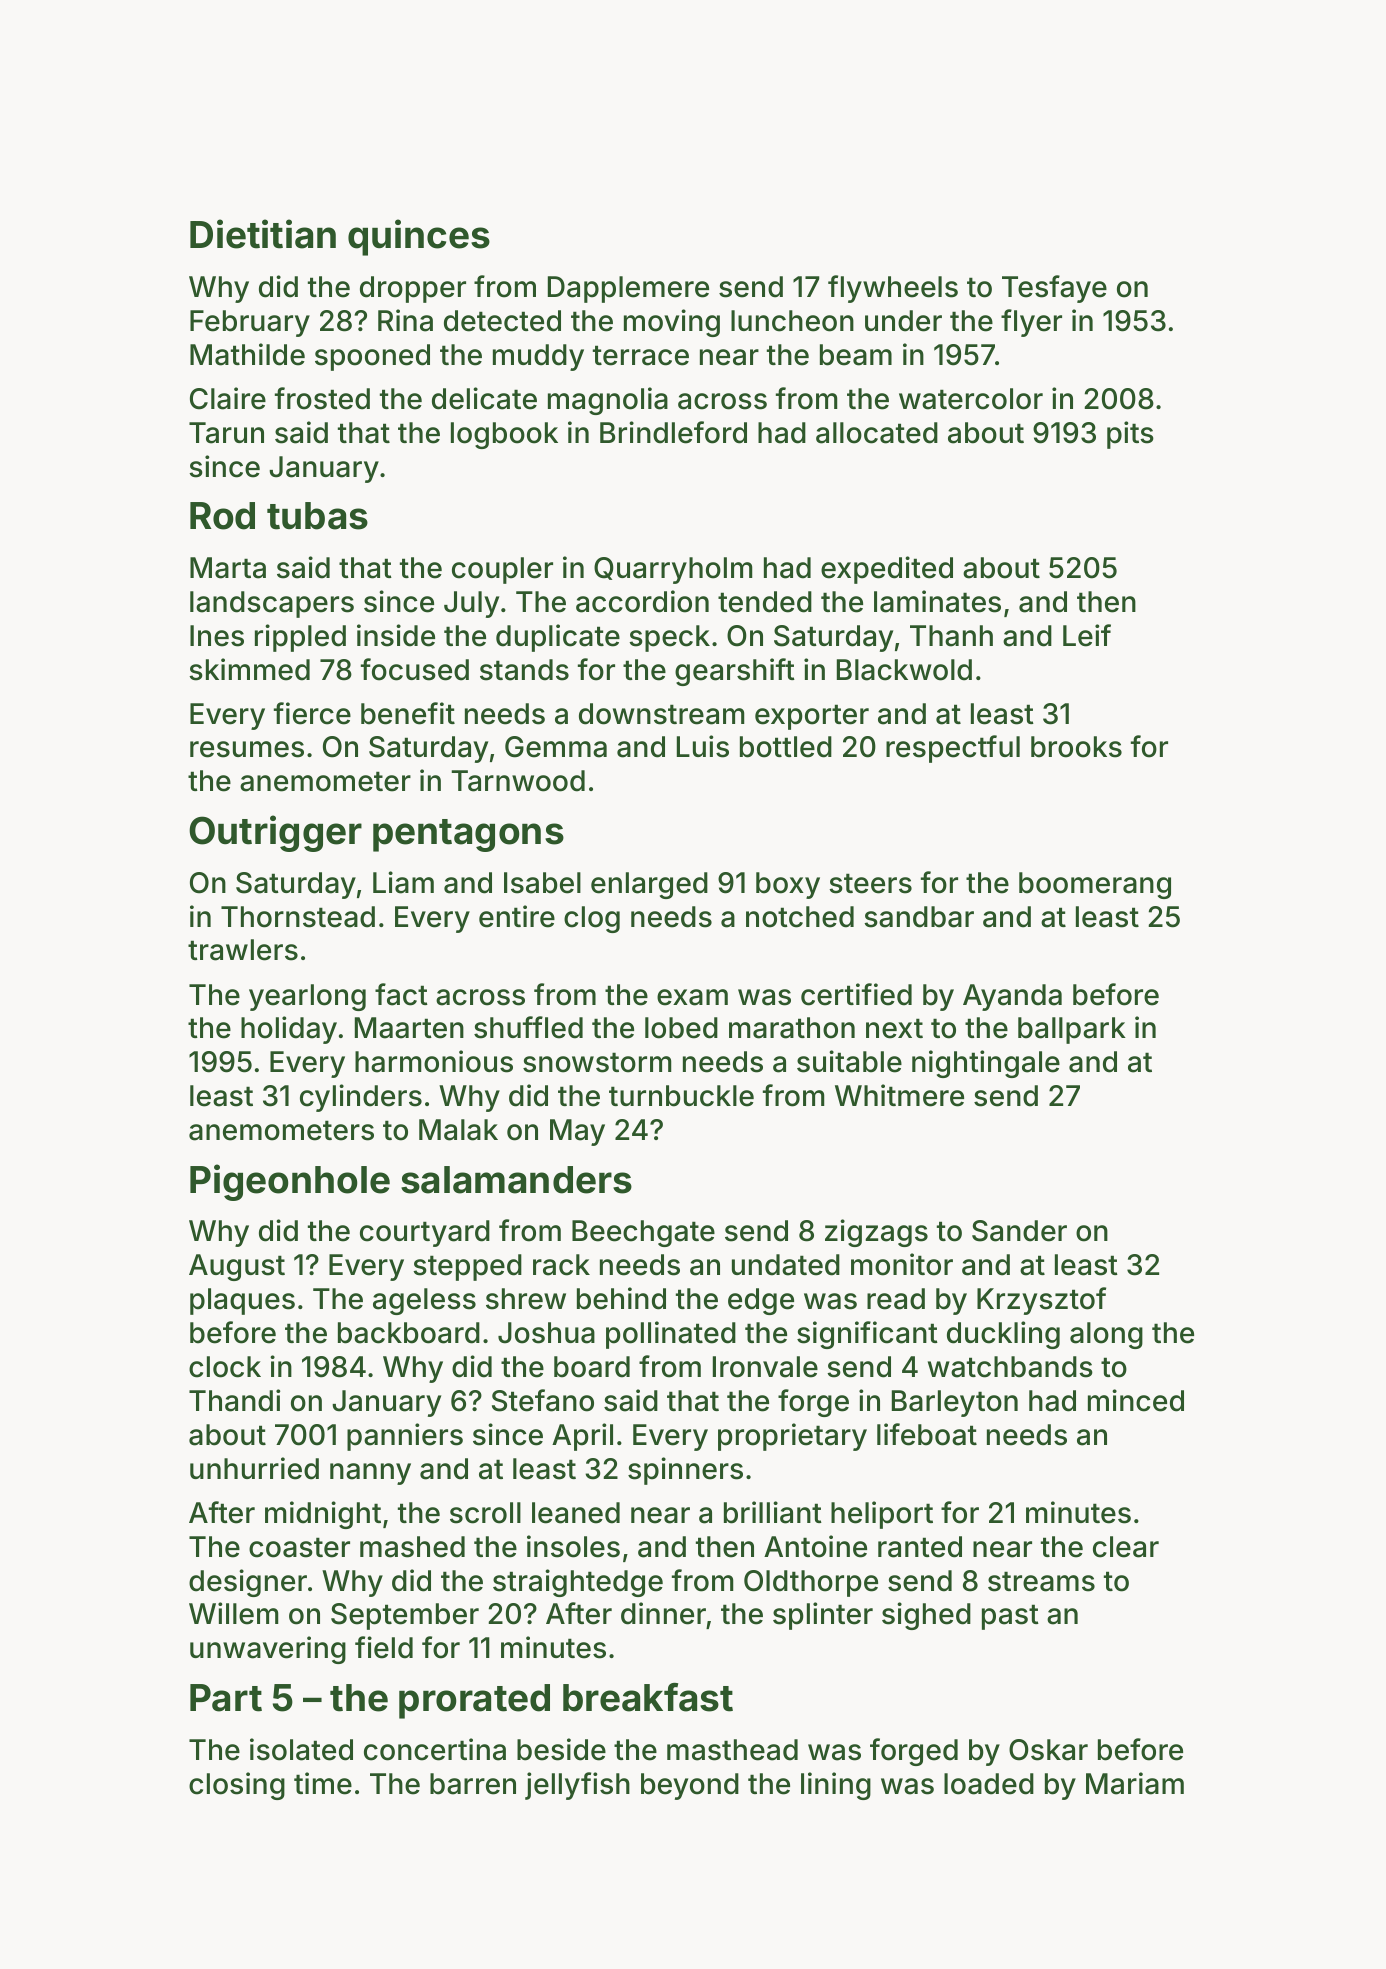 The height and width of the screenshot is (1969, 1386). Describe the element at coordinates (577, 1786) in the screenshot. I see `jellyfish` at that location.
